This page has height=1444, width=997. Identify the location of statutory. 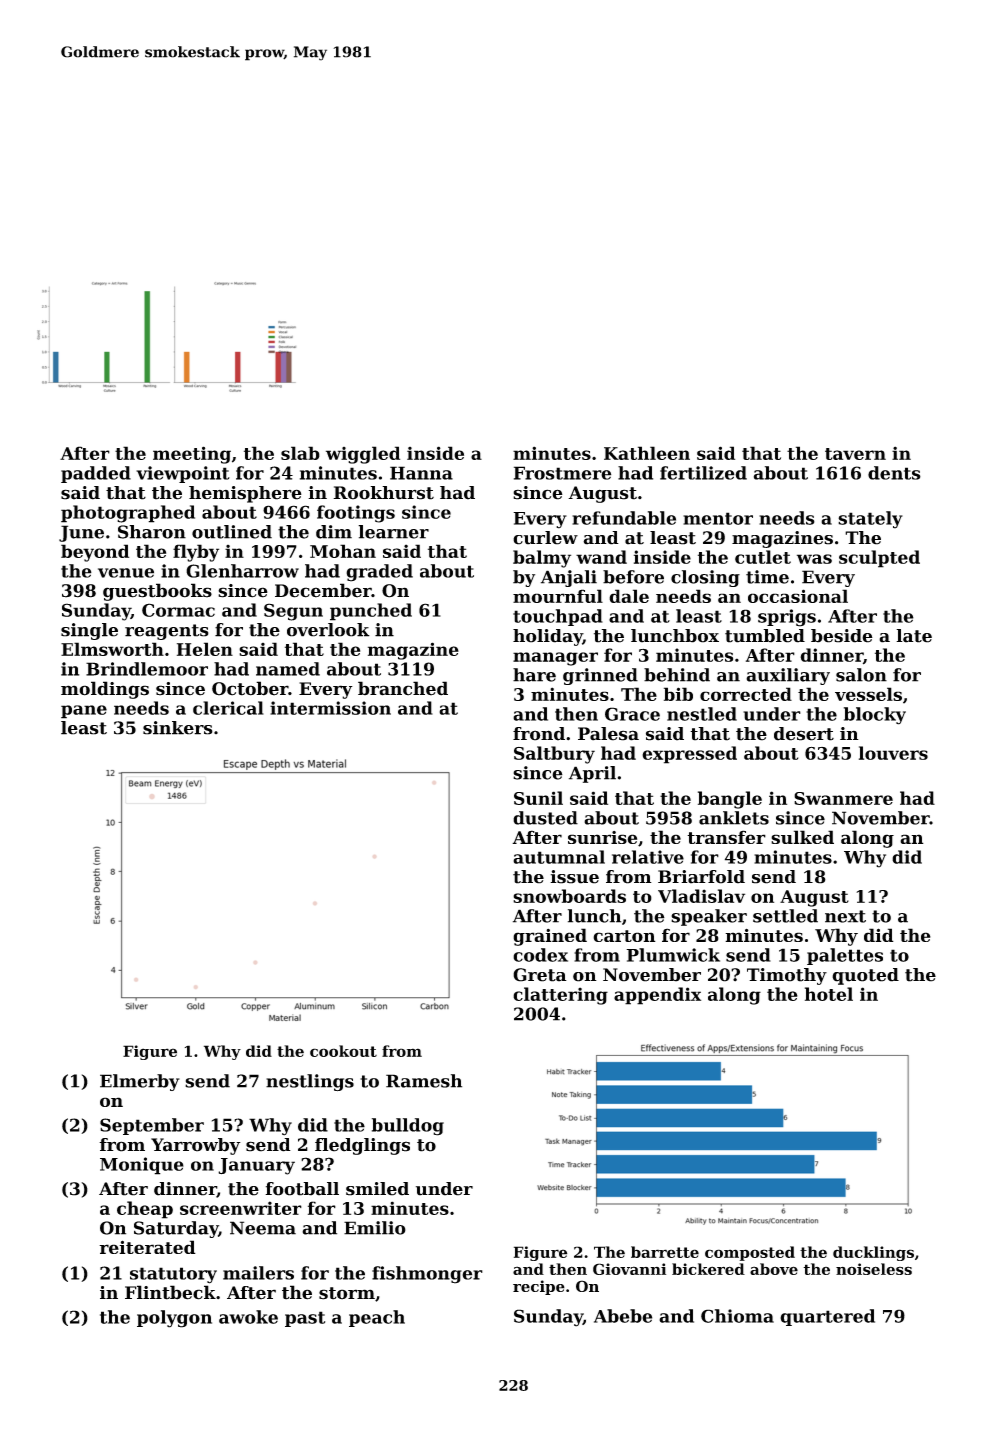
(173, 1275).
